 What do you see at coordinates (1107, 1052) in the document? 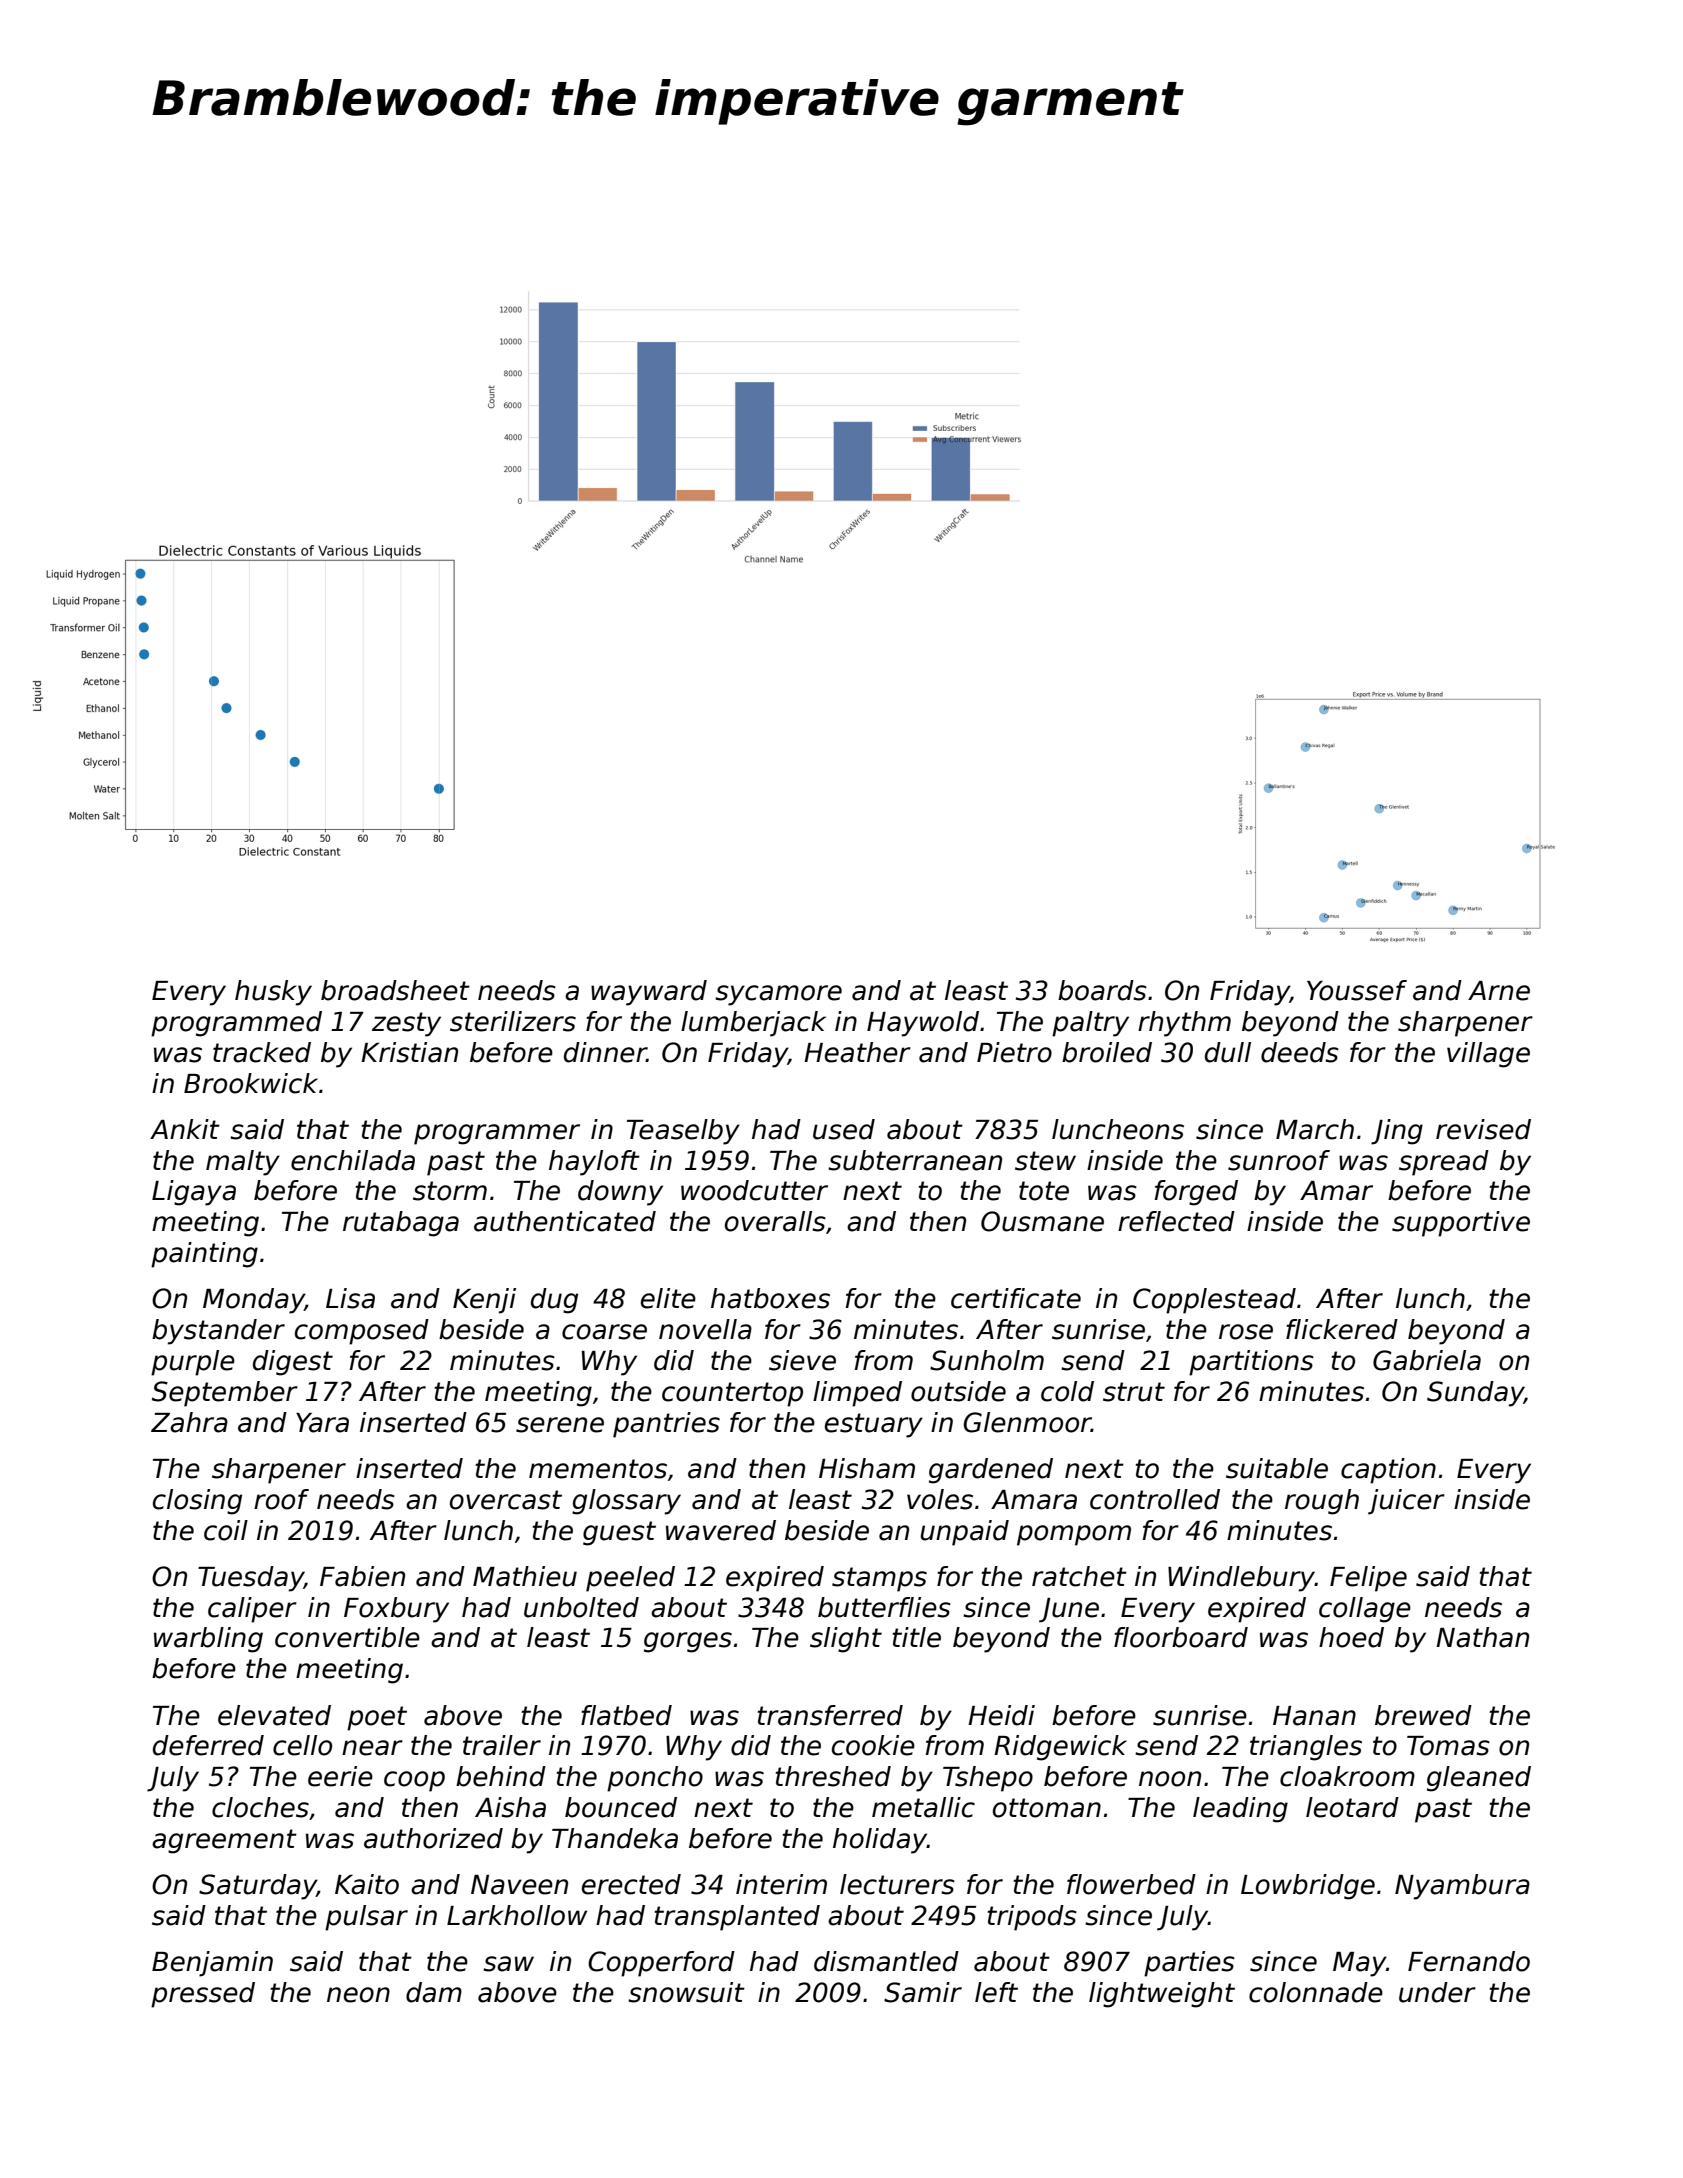
I see `broiled` at bounding box center [1107, 1052].
